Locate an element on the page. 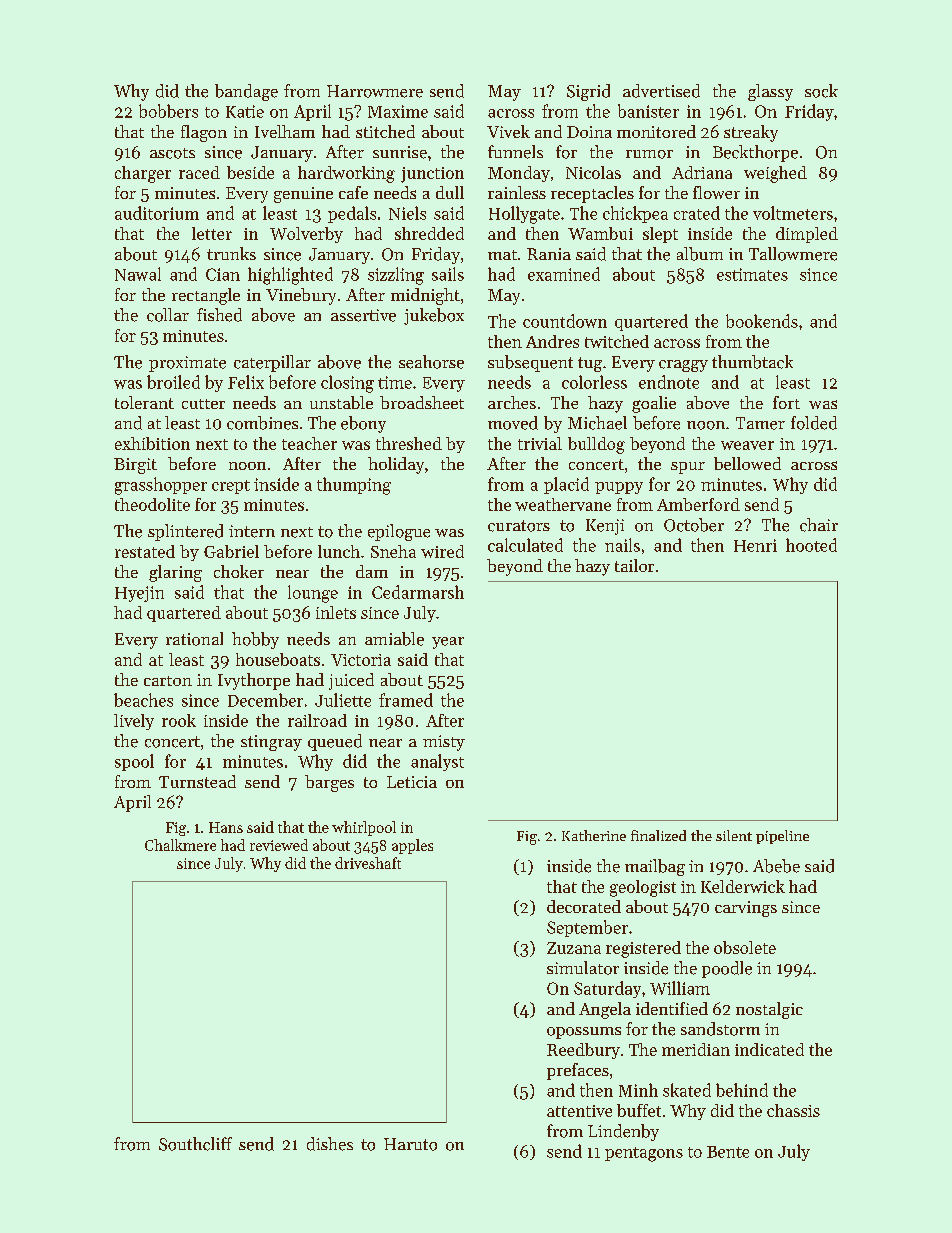 The image size is (952, 1233). spur is located at coordinates (688, 468).
